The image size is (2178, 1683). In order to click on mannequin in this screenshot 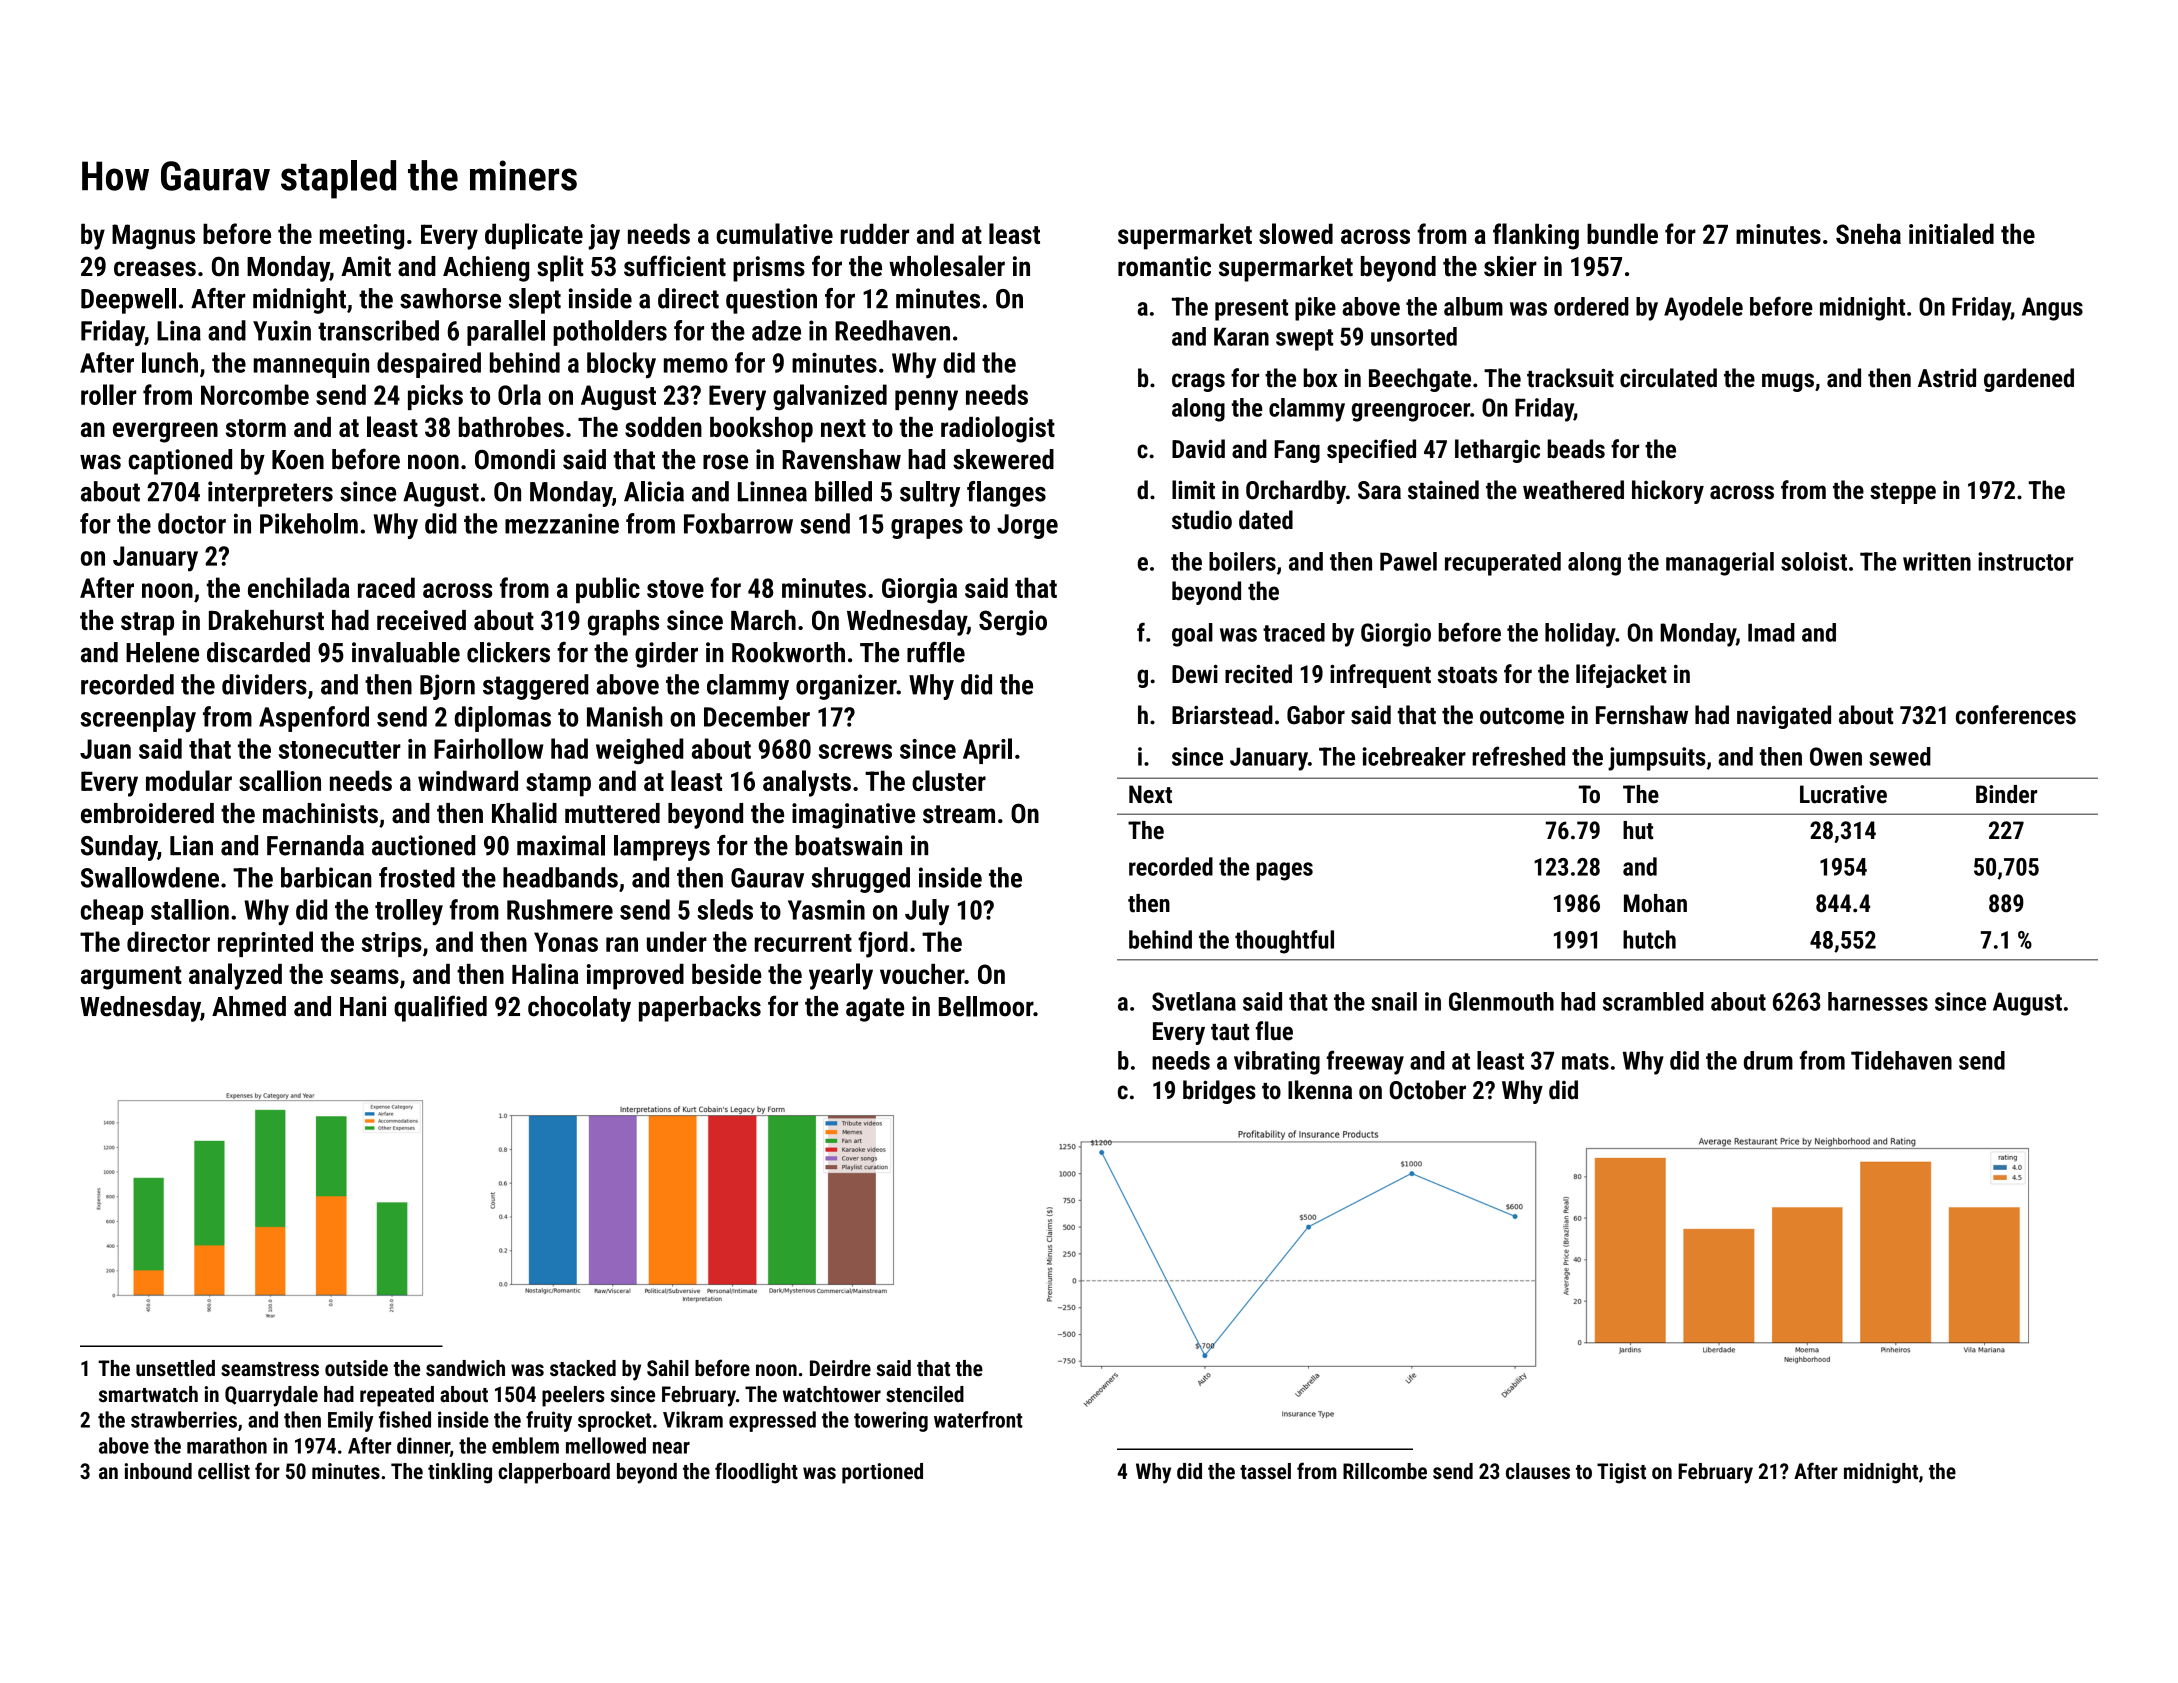, I will do `click(311, 365)`.
